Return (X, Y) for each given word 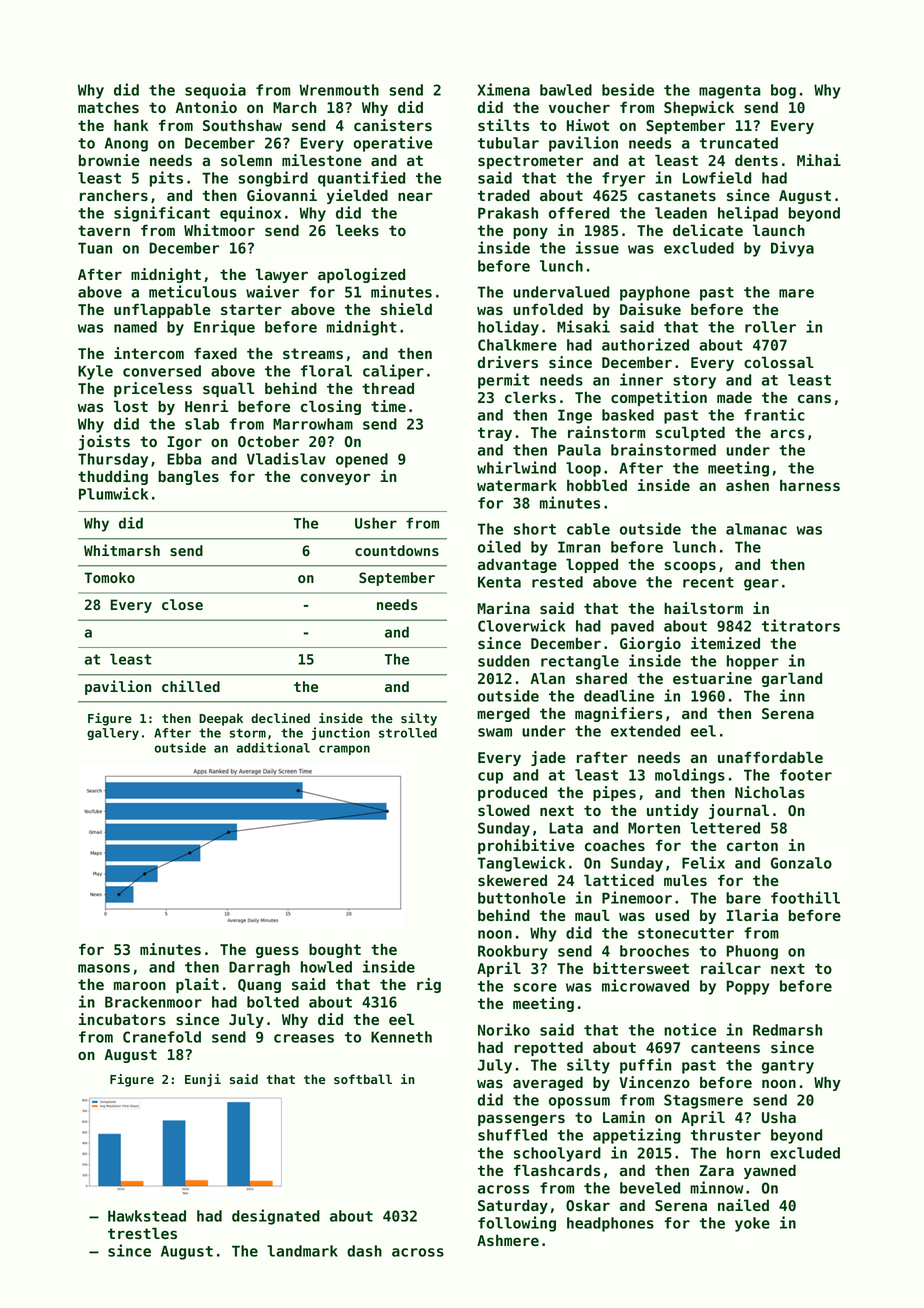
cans (814, 398)
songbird (273, 179)
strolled (408, 733)
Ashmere (508, 1240)
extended (645, 731)
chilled (191, 686)
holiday (508, 328)
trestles (142, 1233)
